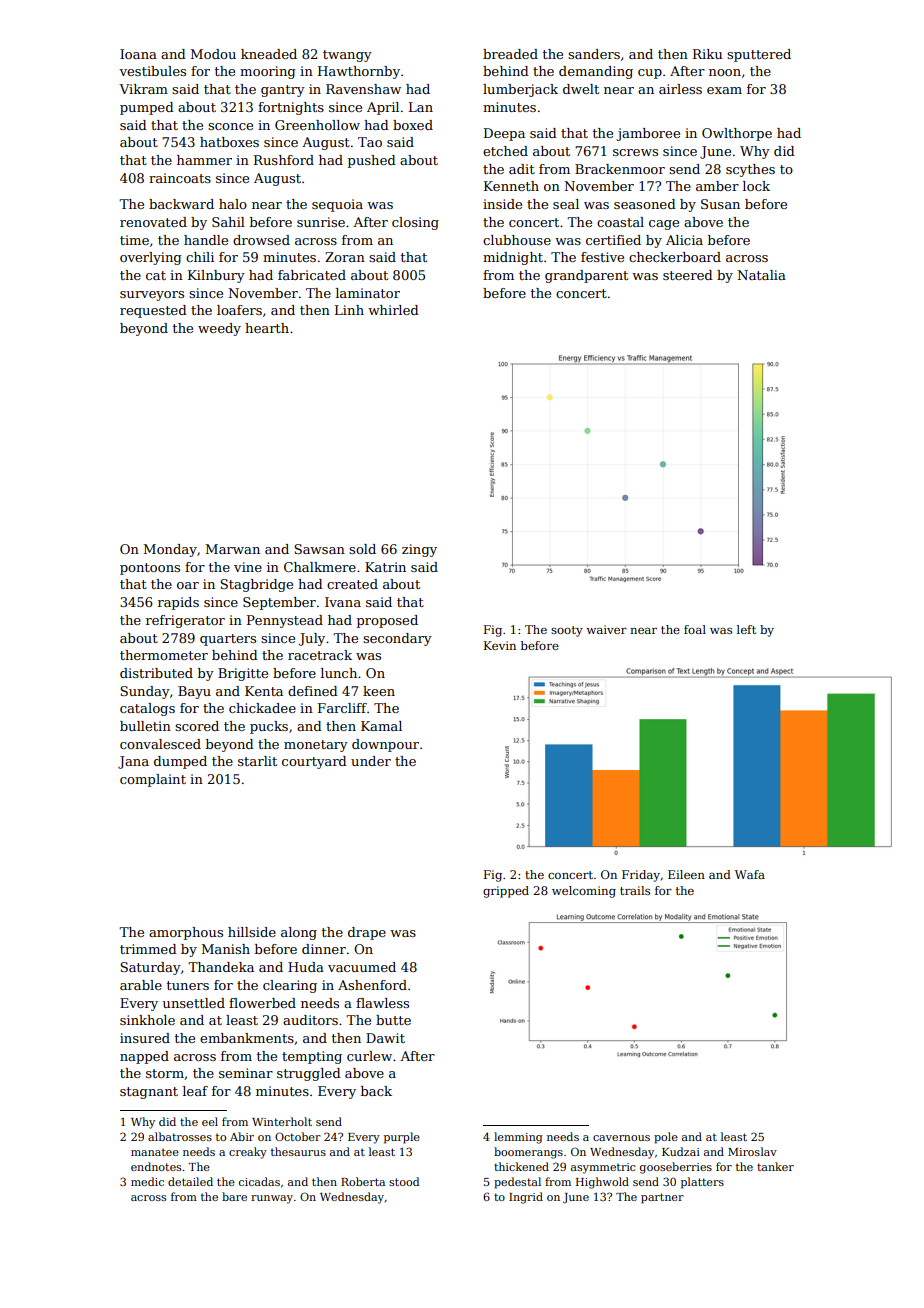 This screenshot has height=1308, width=924. Describe the element at coordinates (272, 1199) in the screenshot. I see `runway` at that location.
